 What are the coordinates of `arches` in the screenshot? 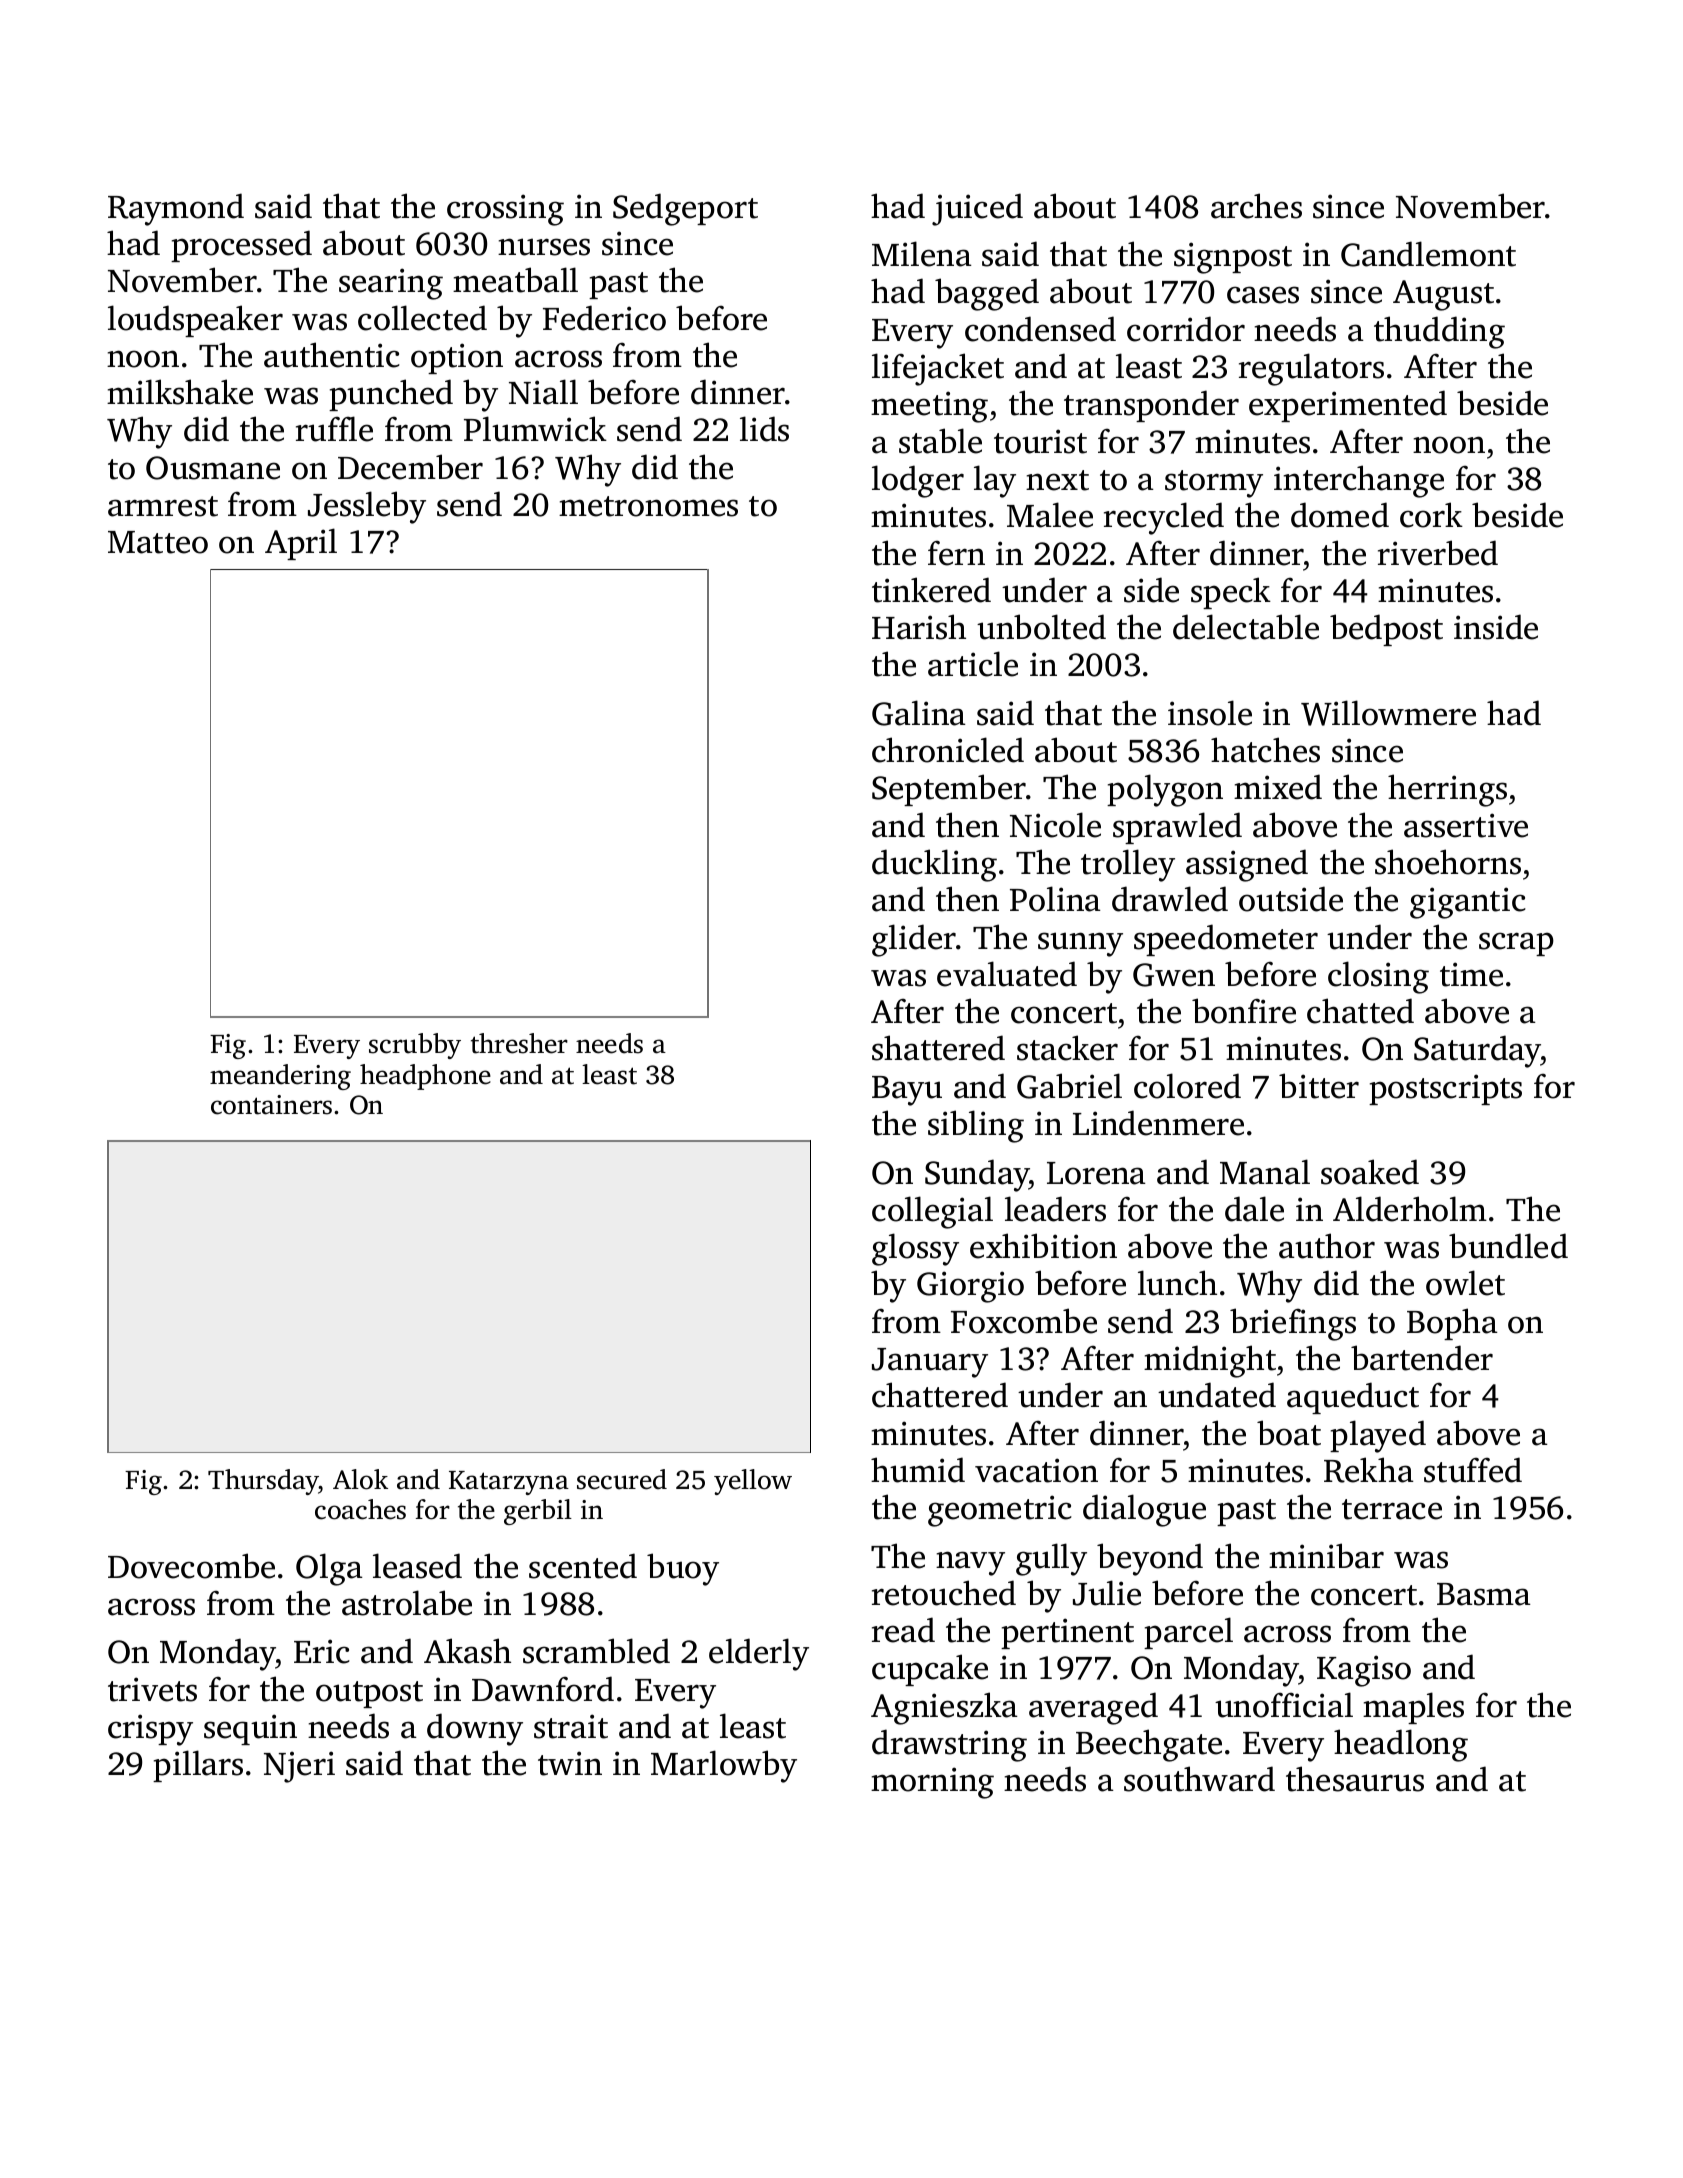 It's located at (1256, 206).
